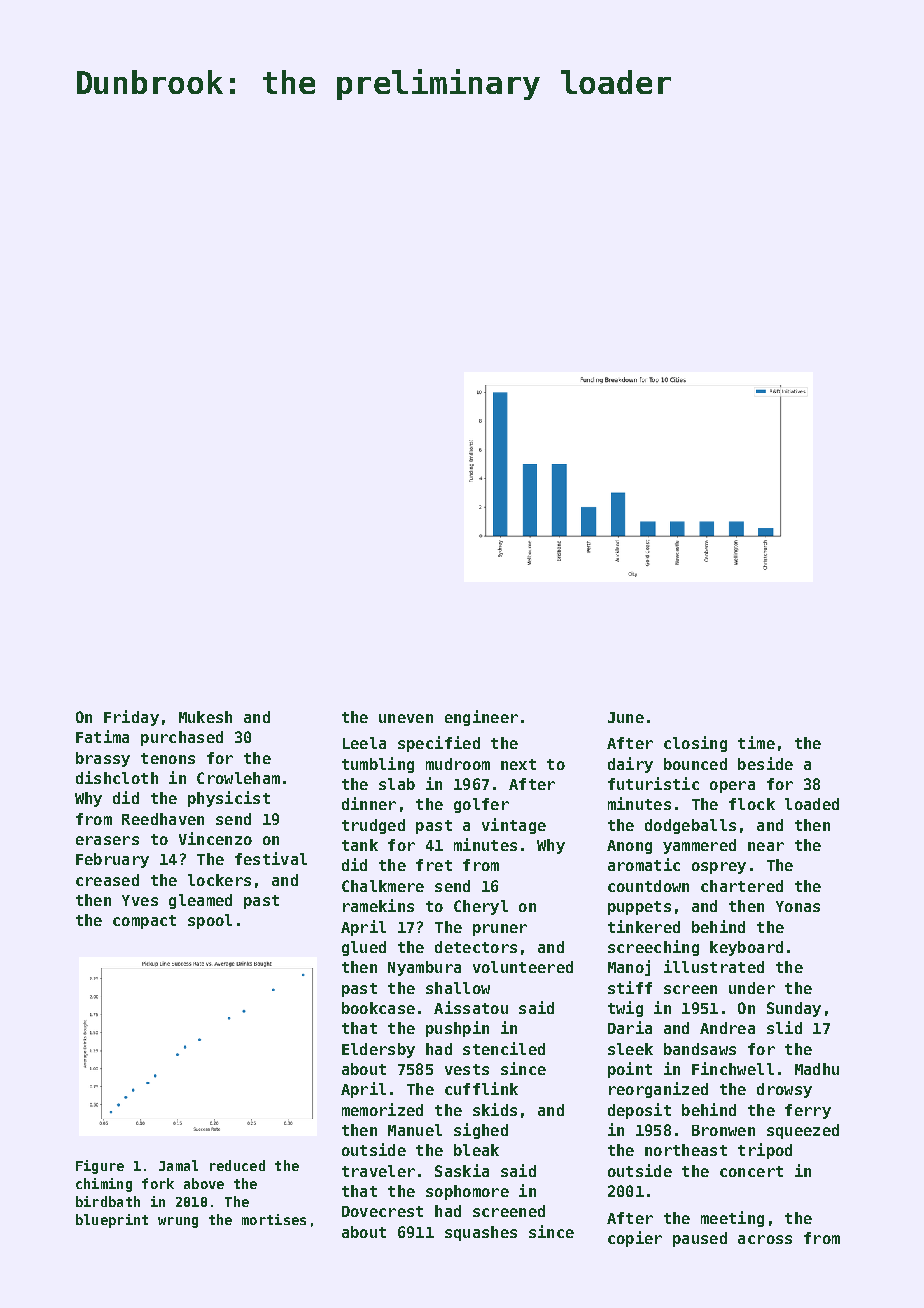 Image resolution: width=924 pixels, height=1308 pixels. What do you see at coordinates (752, 988) in the image?
I see `under` at bounding box center [752, 988].
